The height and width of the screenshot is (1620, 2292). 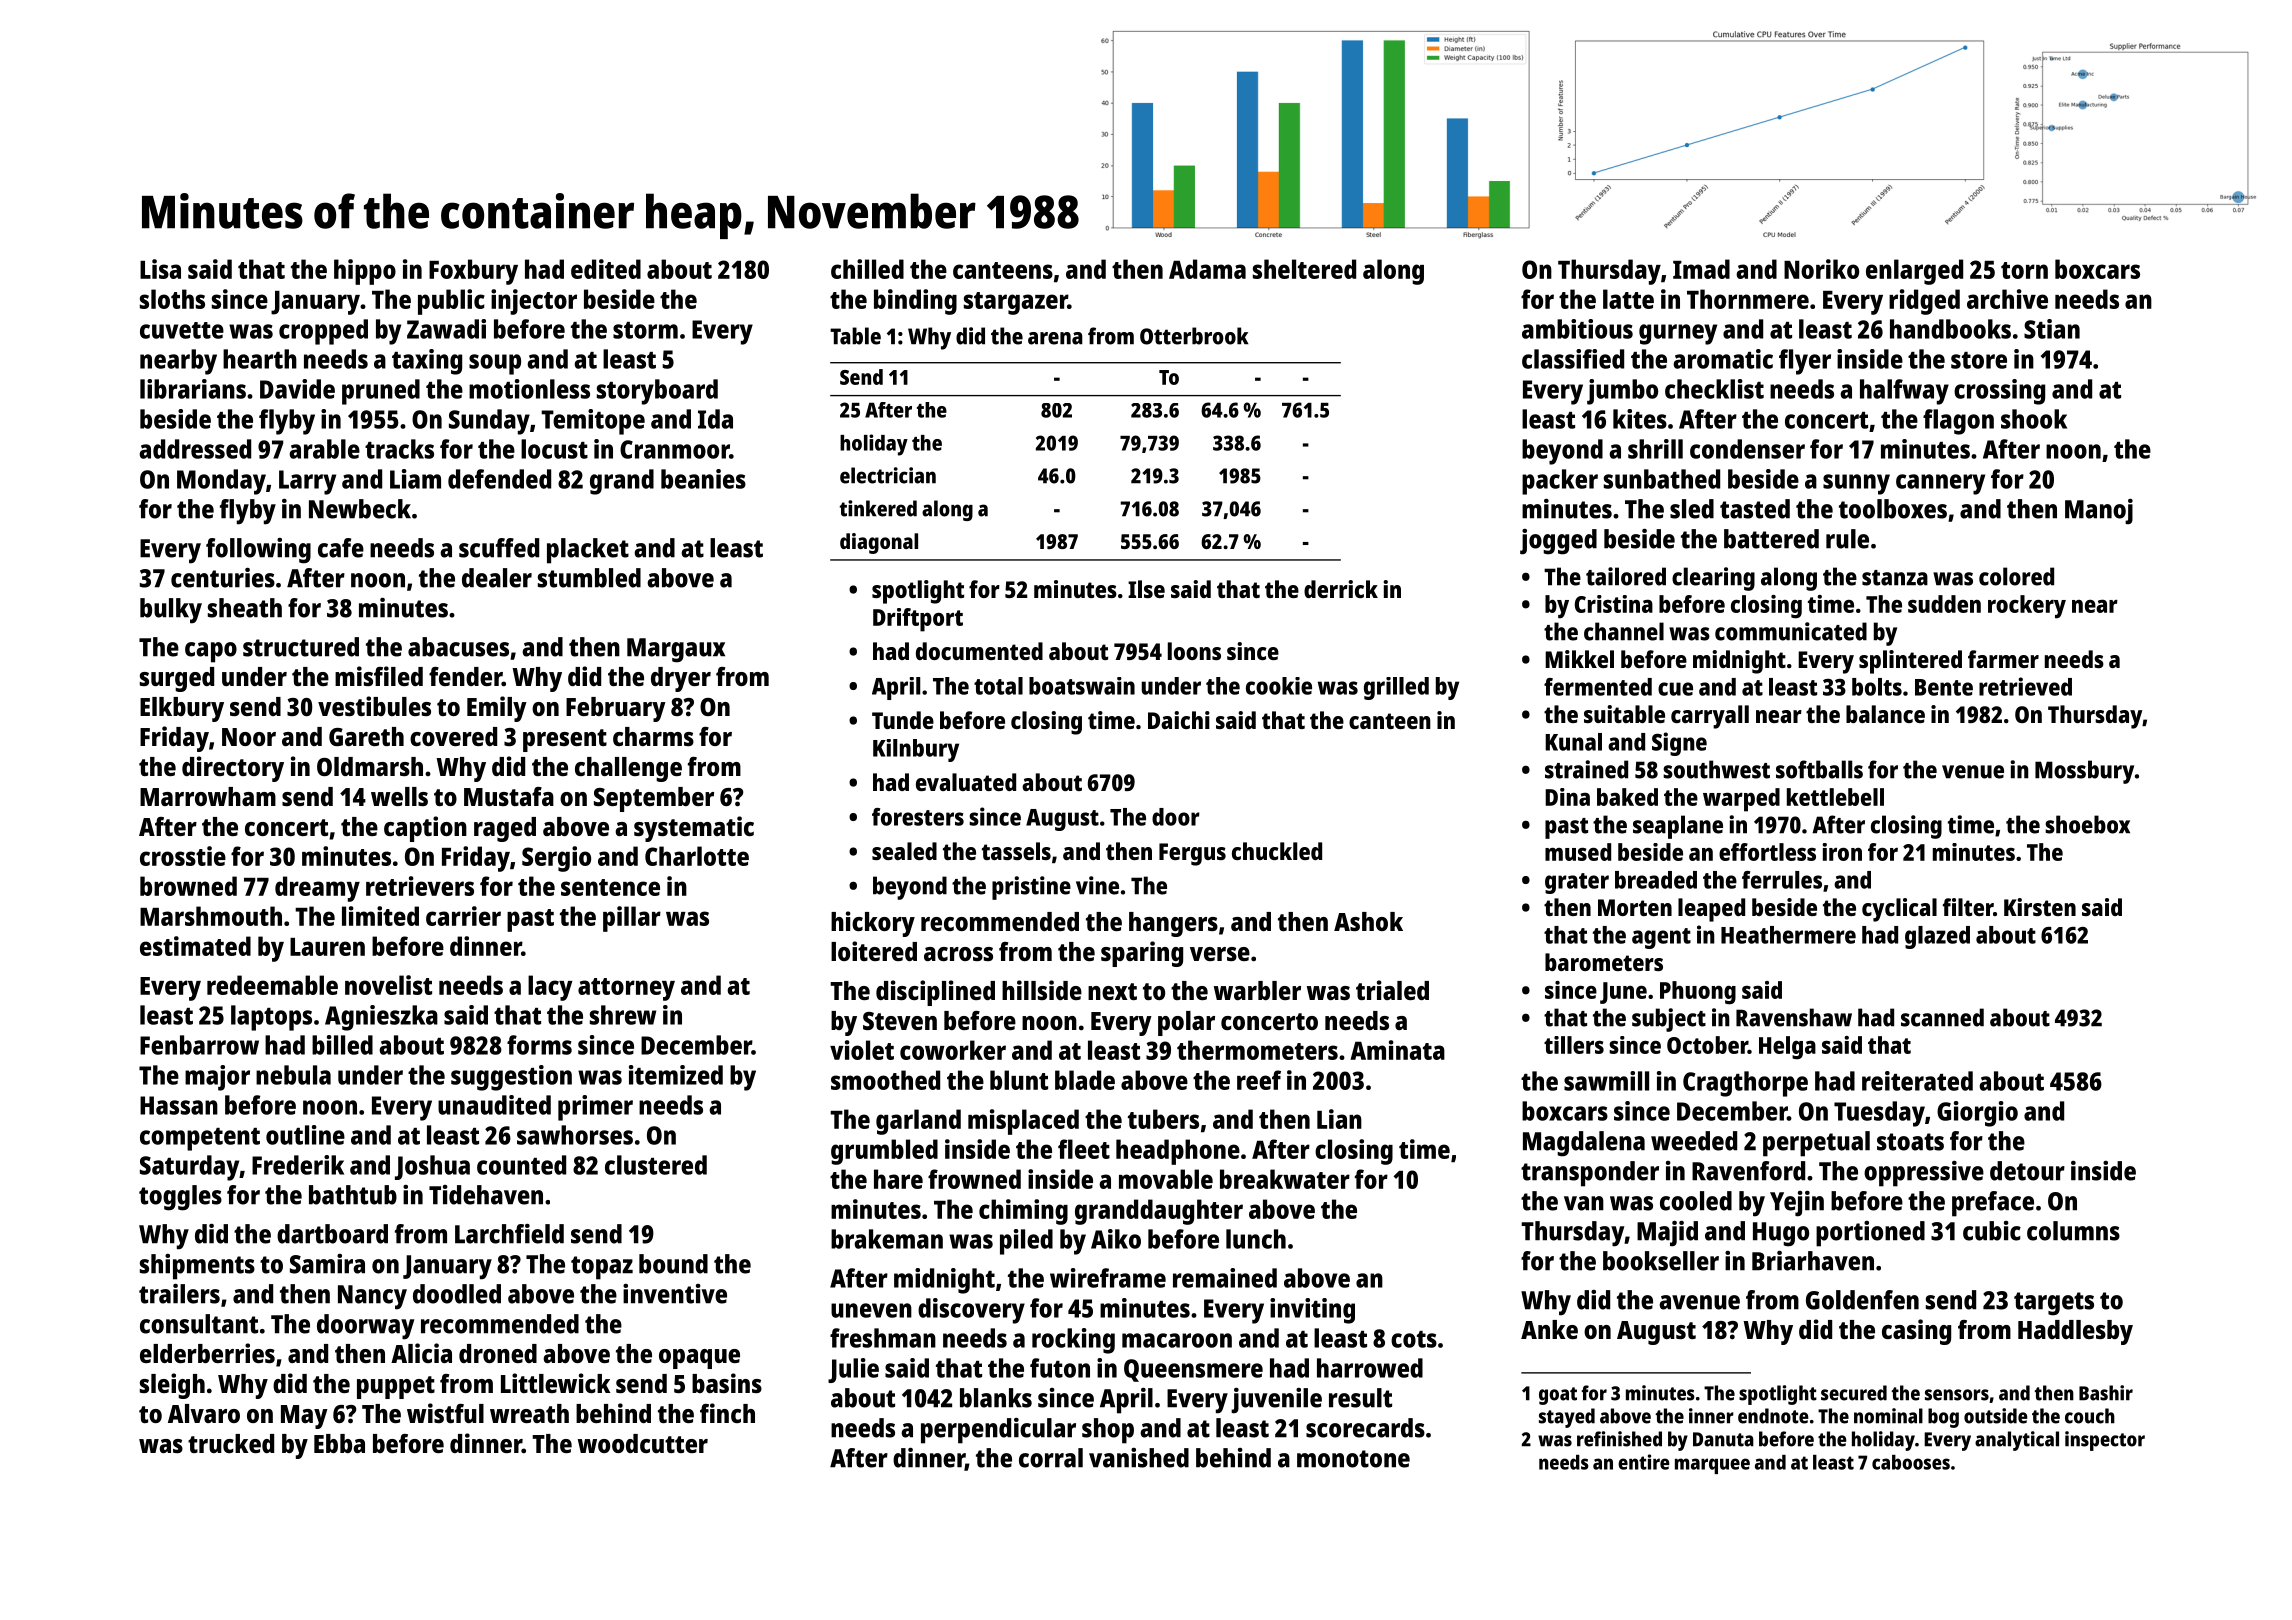 What do you see at coordinates (2025, 686) in the screenshot?
I see `retrieved` at bounding box center [2025, 686].
